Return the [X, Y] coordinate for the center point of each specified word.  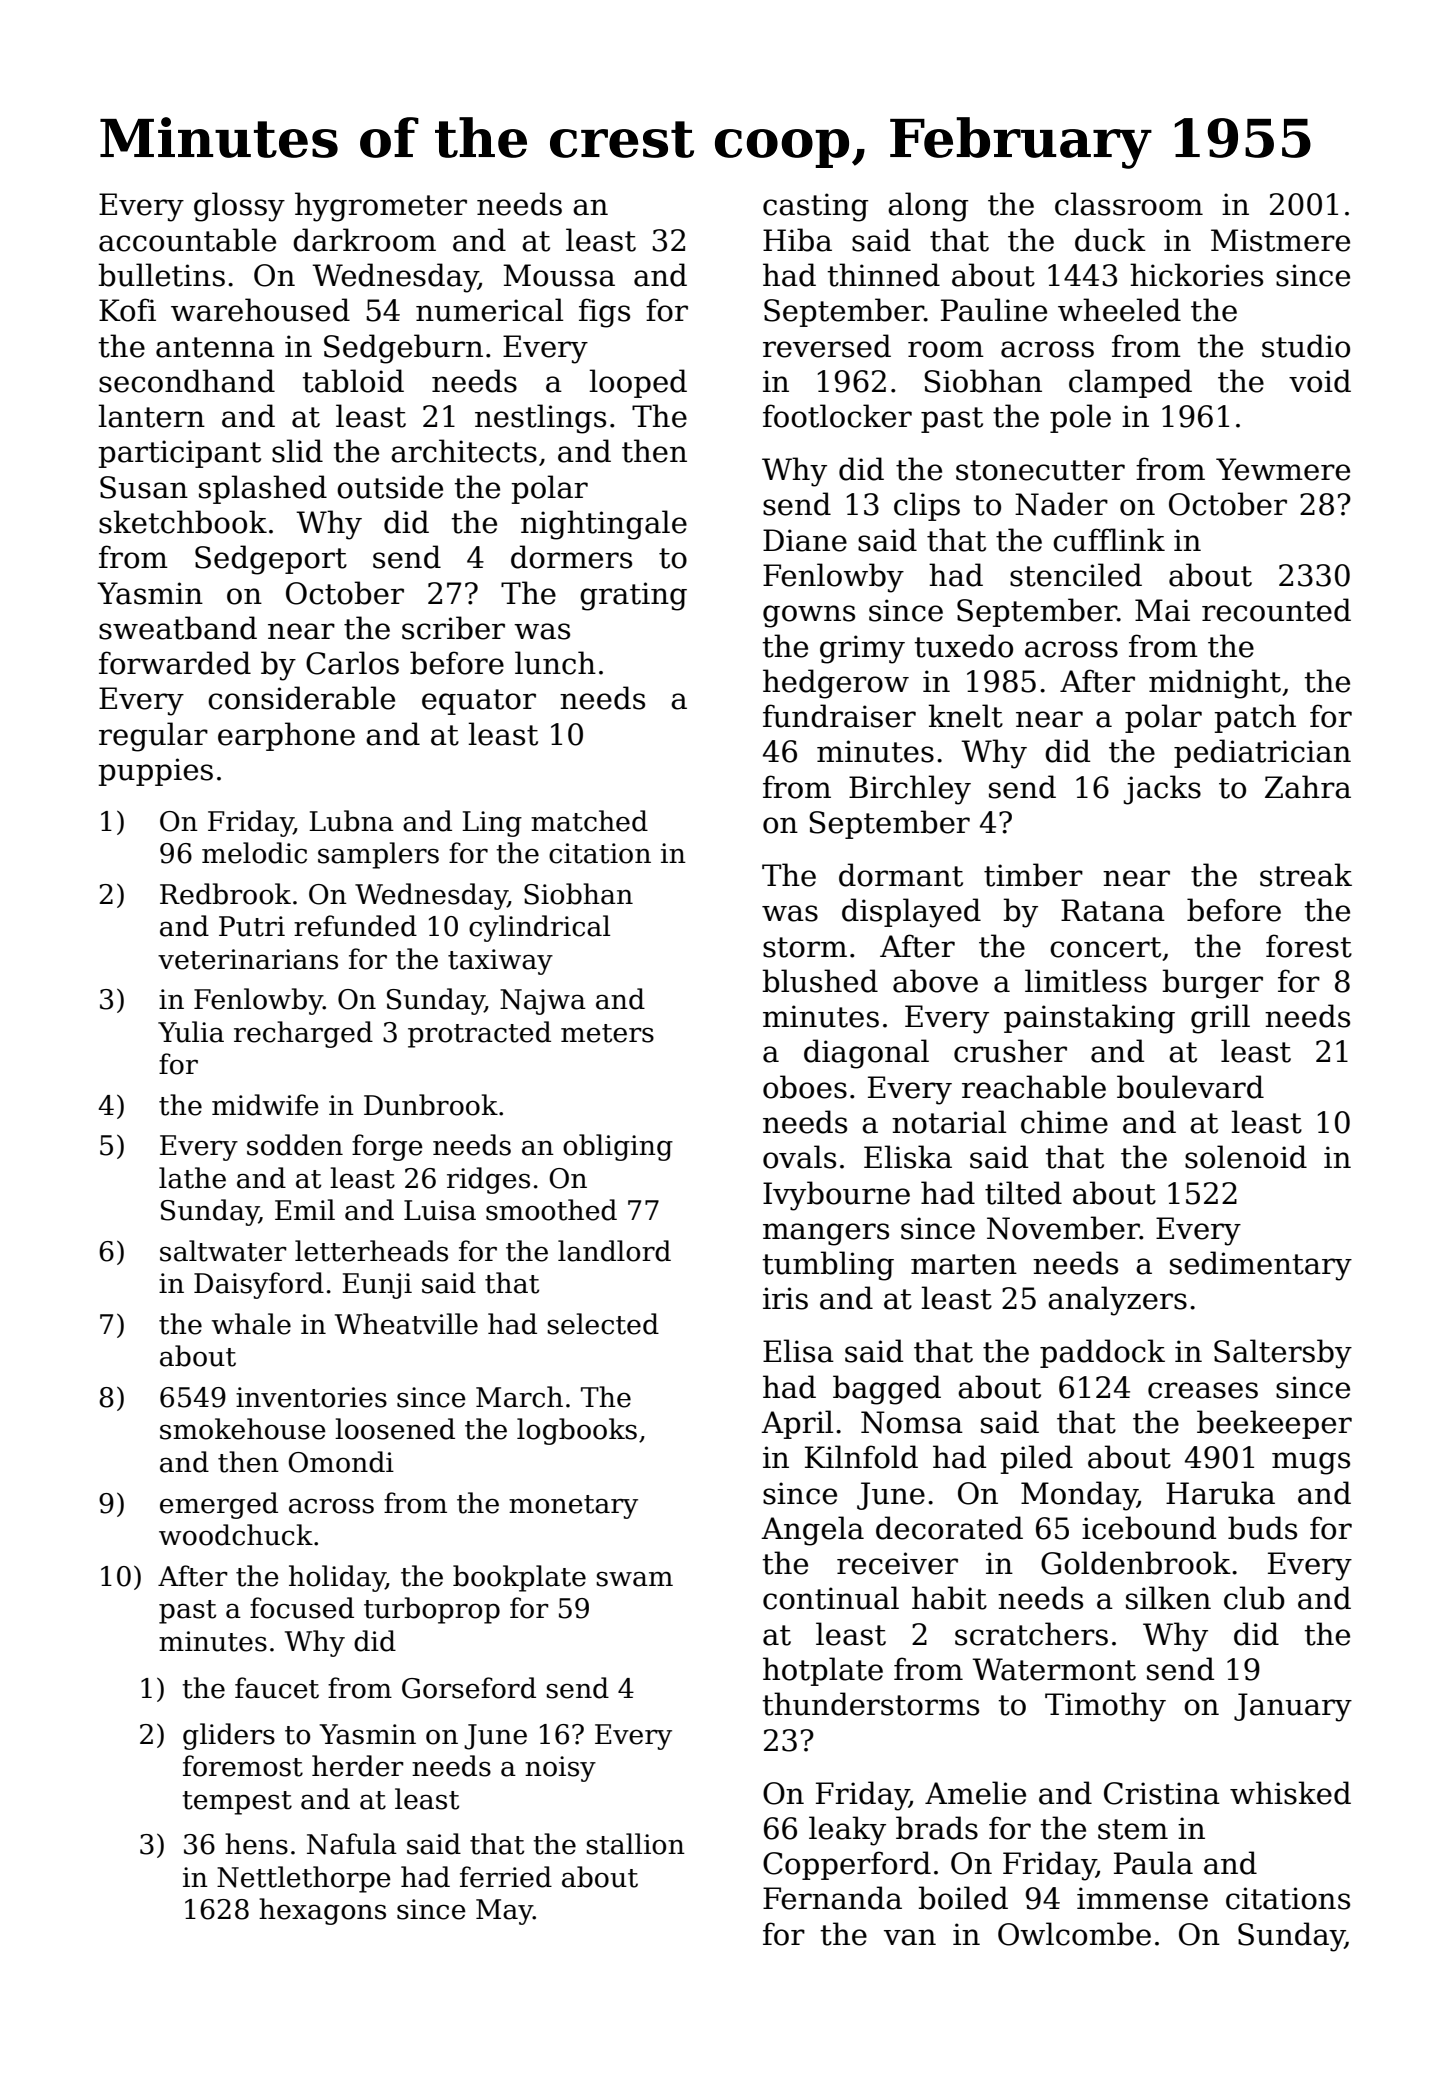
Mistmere [1280, 240]
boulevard [1190, 1087]
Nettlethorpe [304, 1879]
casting [815, 207]
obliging [618, 1147]
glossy [239, 207]
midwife [265, 1105]
